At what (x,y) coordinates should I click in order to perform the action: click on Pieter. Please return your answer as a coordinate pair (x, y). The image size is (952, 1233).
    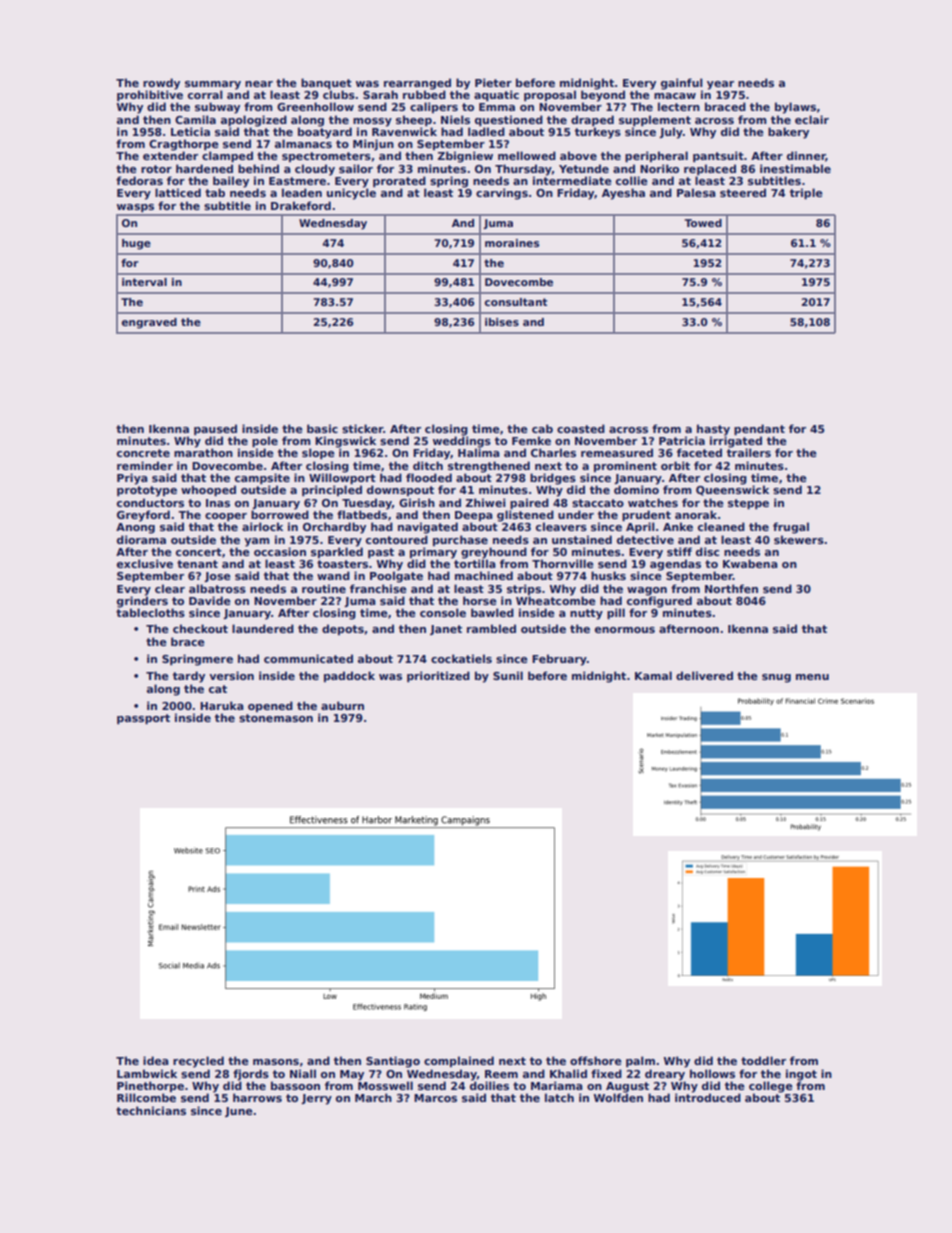
    Looking at the image, I should click on (493, 82).
